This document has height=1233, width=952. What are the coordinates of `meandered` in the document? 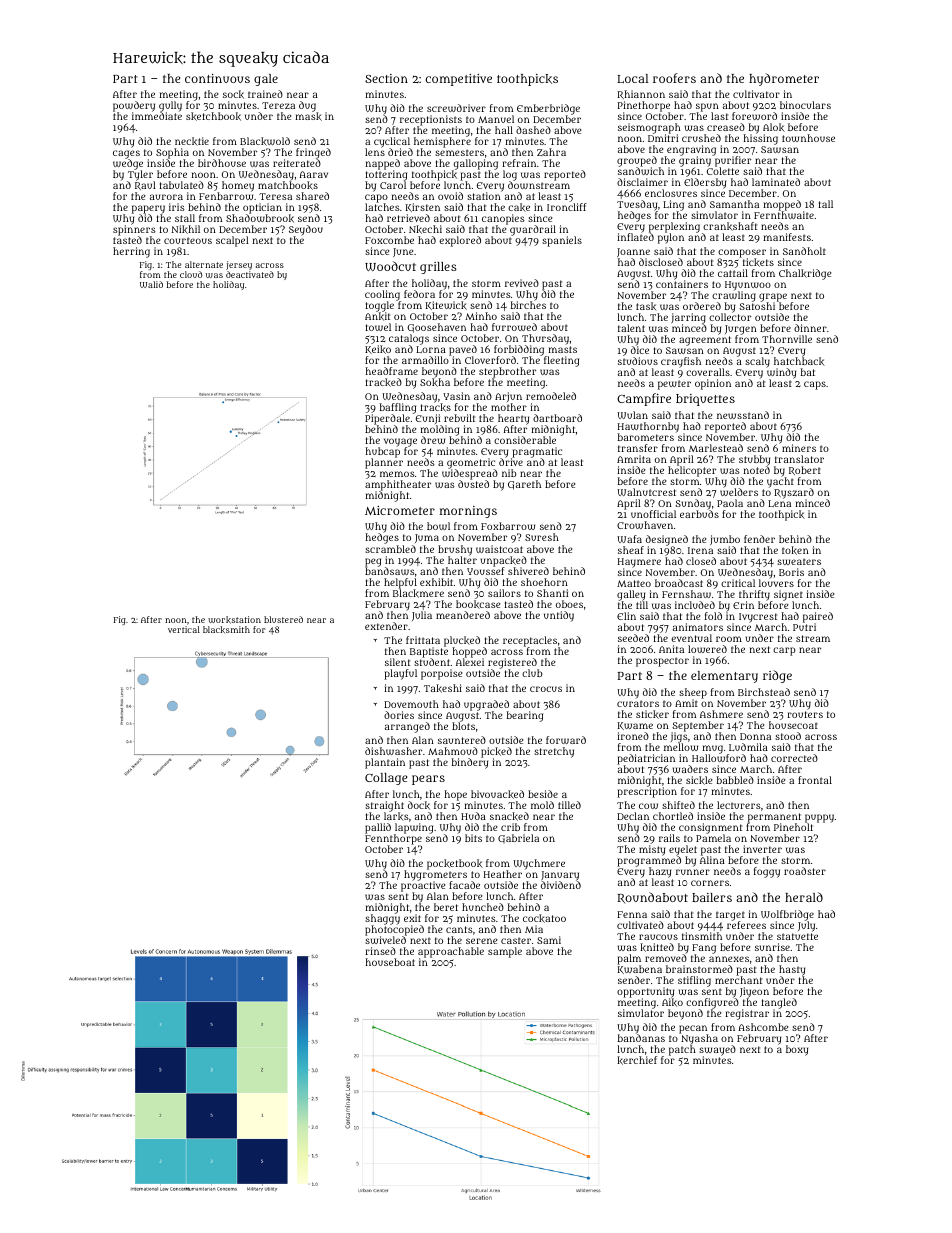 It's located at (463, 615).
